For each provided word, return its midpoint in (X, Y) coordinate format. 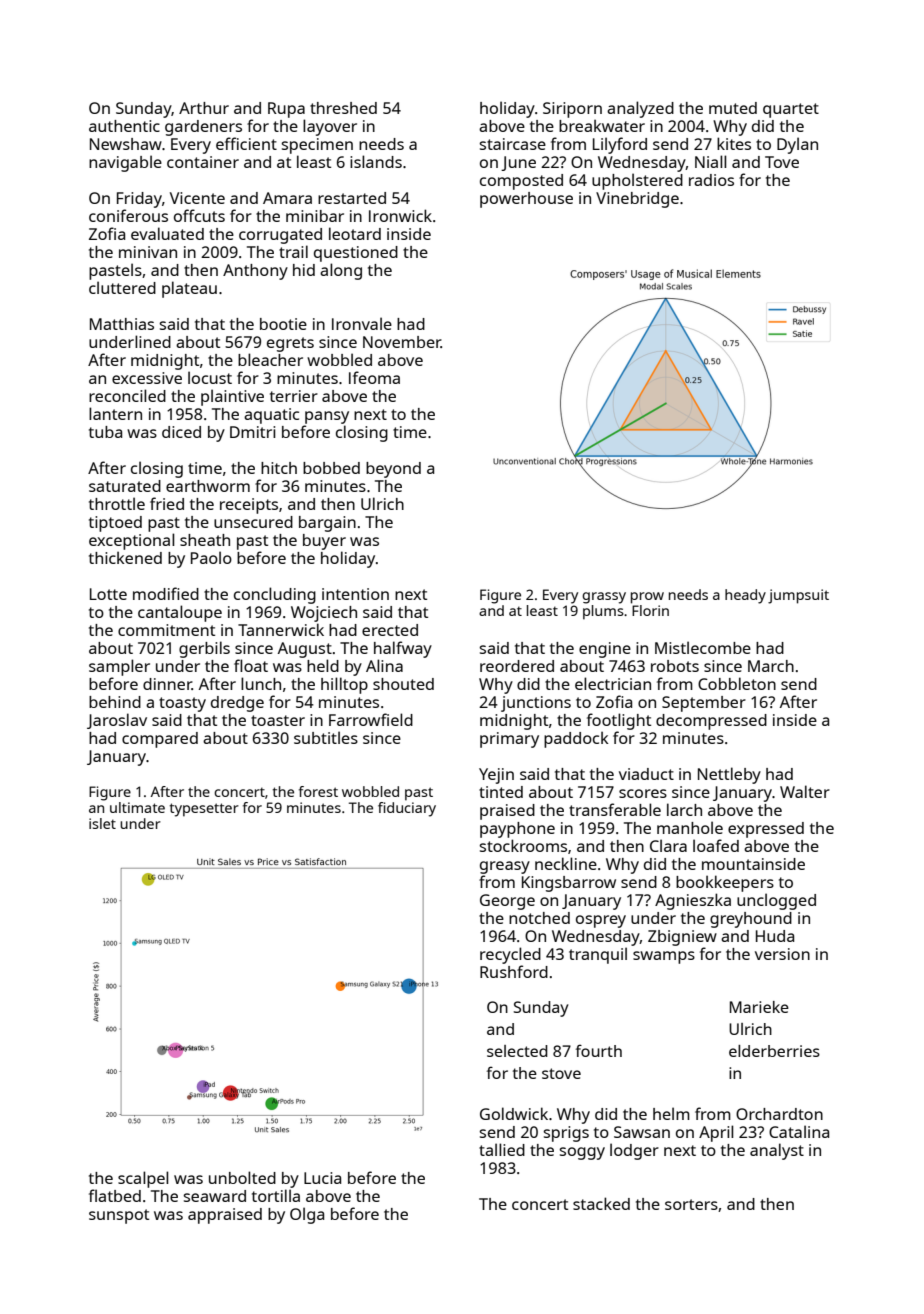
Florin (650, 610)
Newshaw (126, 144)
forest (318, 791)
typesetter (204, 810)
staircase (513, 144)
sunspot (119, 1216)
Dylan (797, 145)
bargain (327, 524)
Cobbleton (737, 683)
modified (166, 593)
